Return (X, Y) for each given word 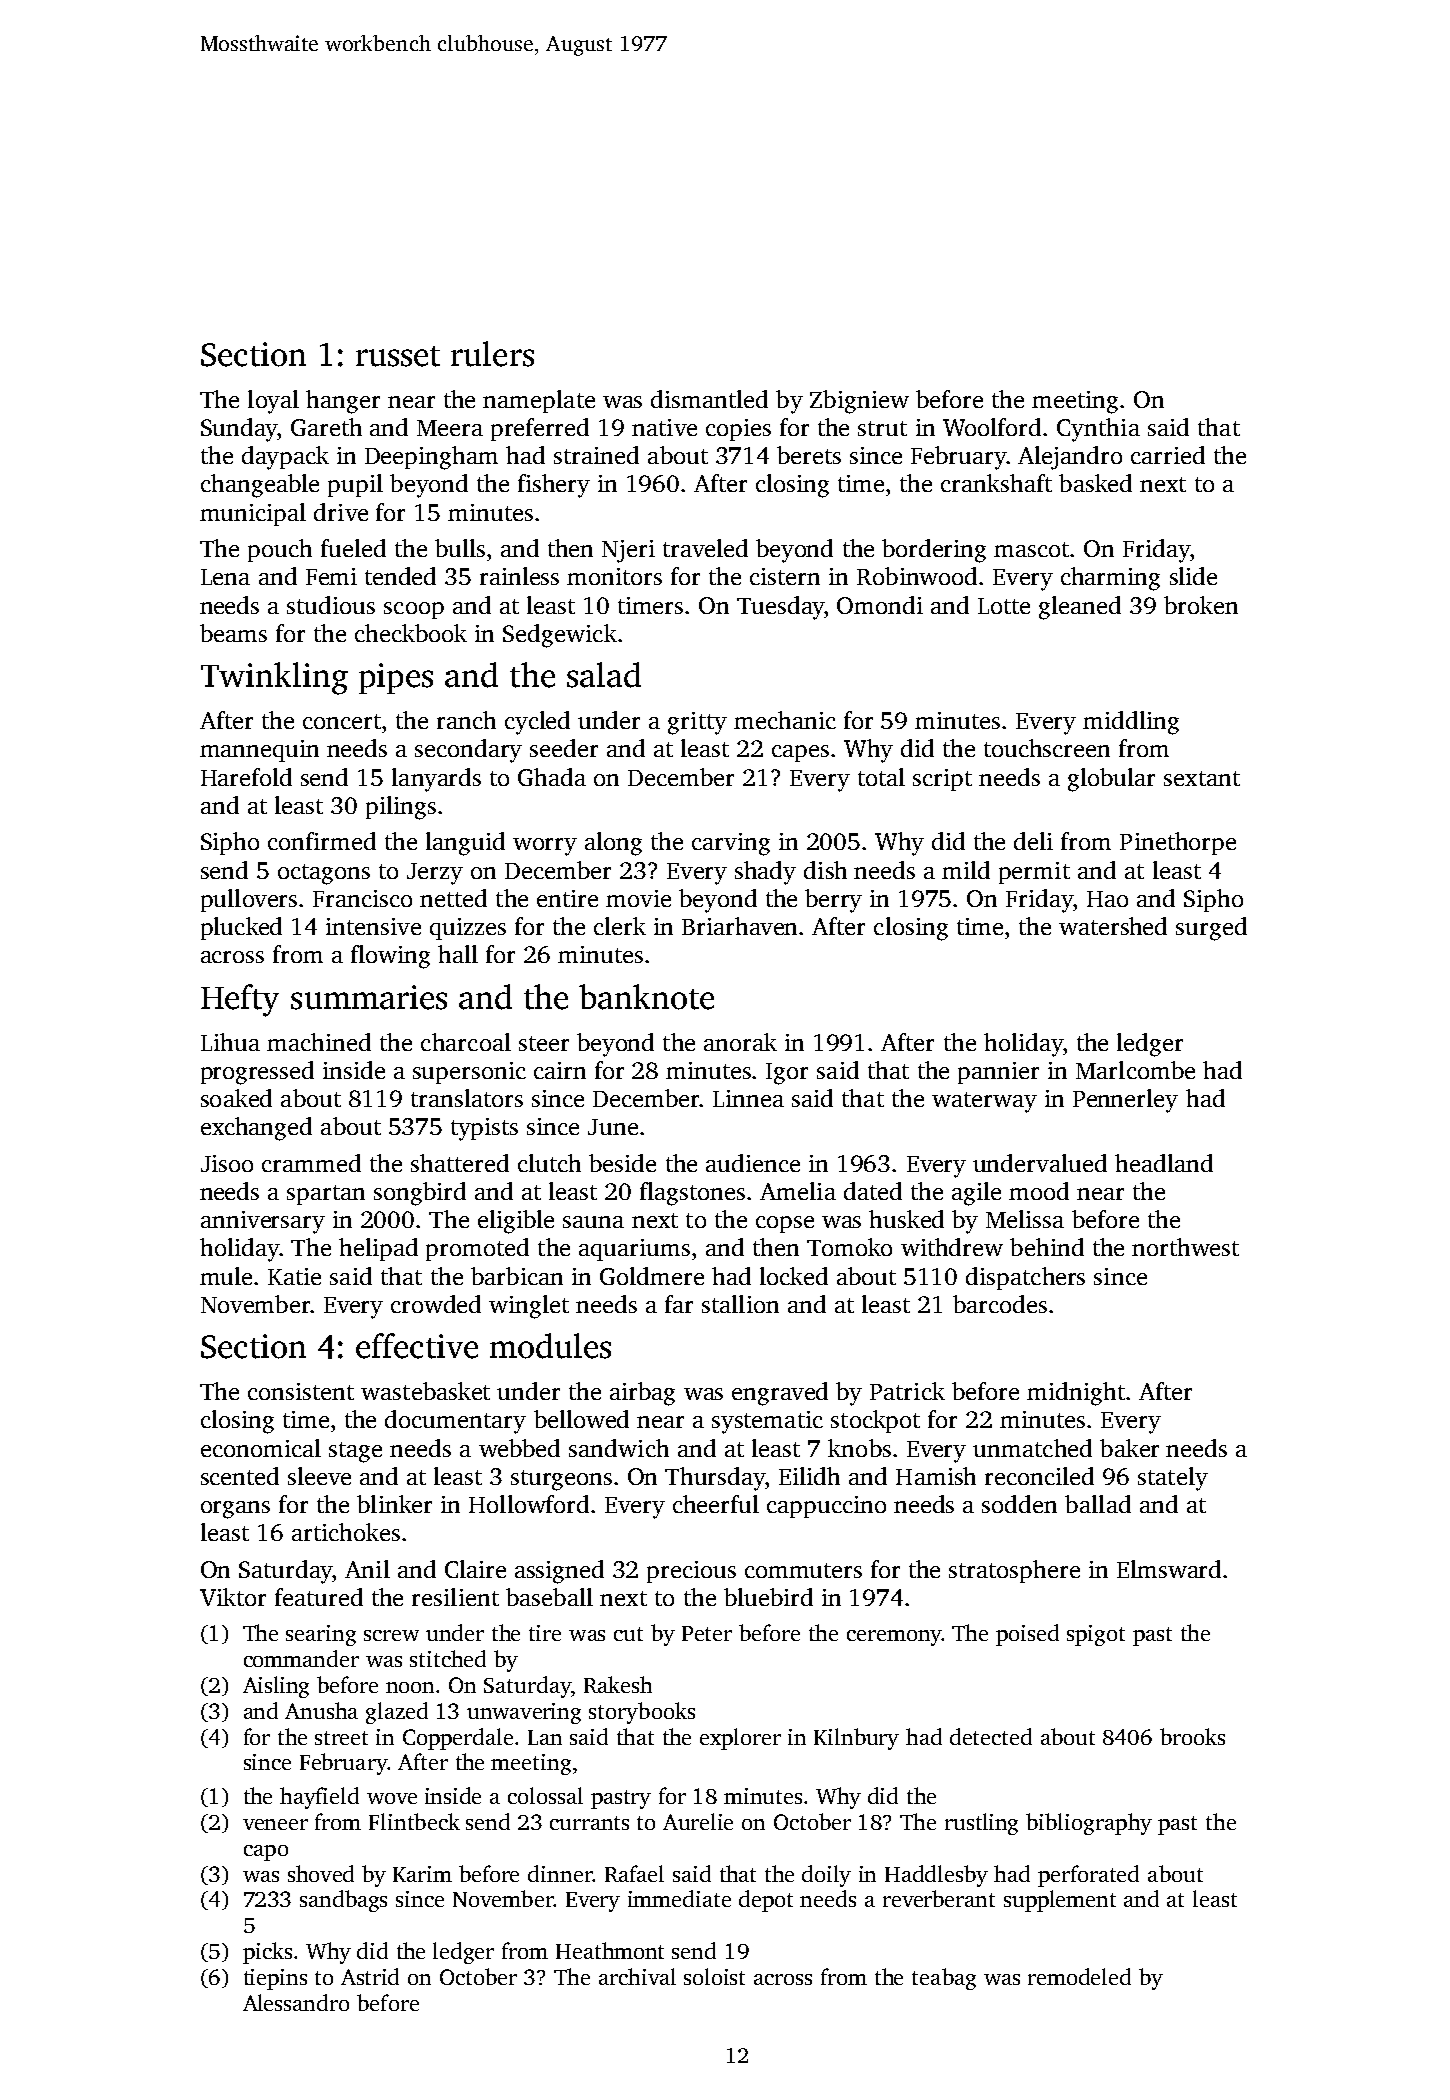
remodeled (1079, 1976)
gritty (697, 723)
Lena (225, 577)
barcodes (1000, 1304)
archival (637, 1976)
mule (226, 1276)
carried (1168, 455)
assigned (559, 1572)
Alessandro (296, 2002)
